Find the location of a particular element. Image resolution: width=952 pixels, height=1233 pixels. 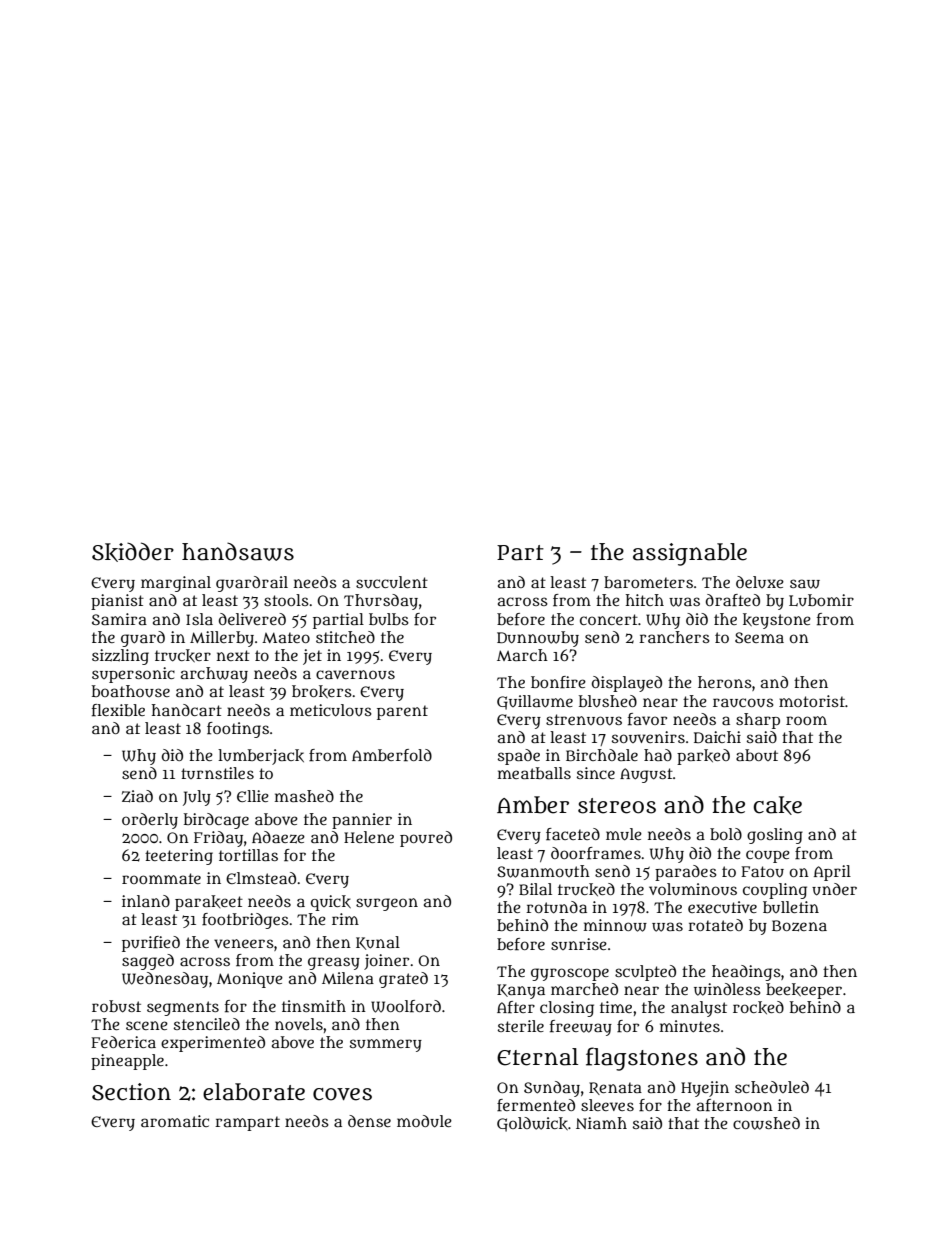

barometers is located at coordinates (648, 582).
